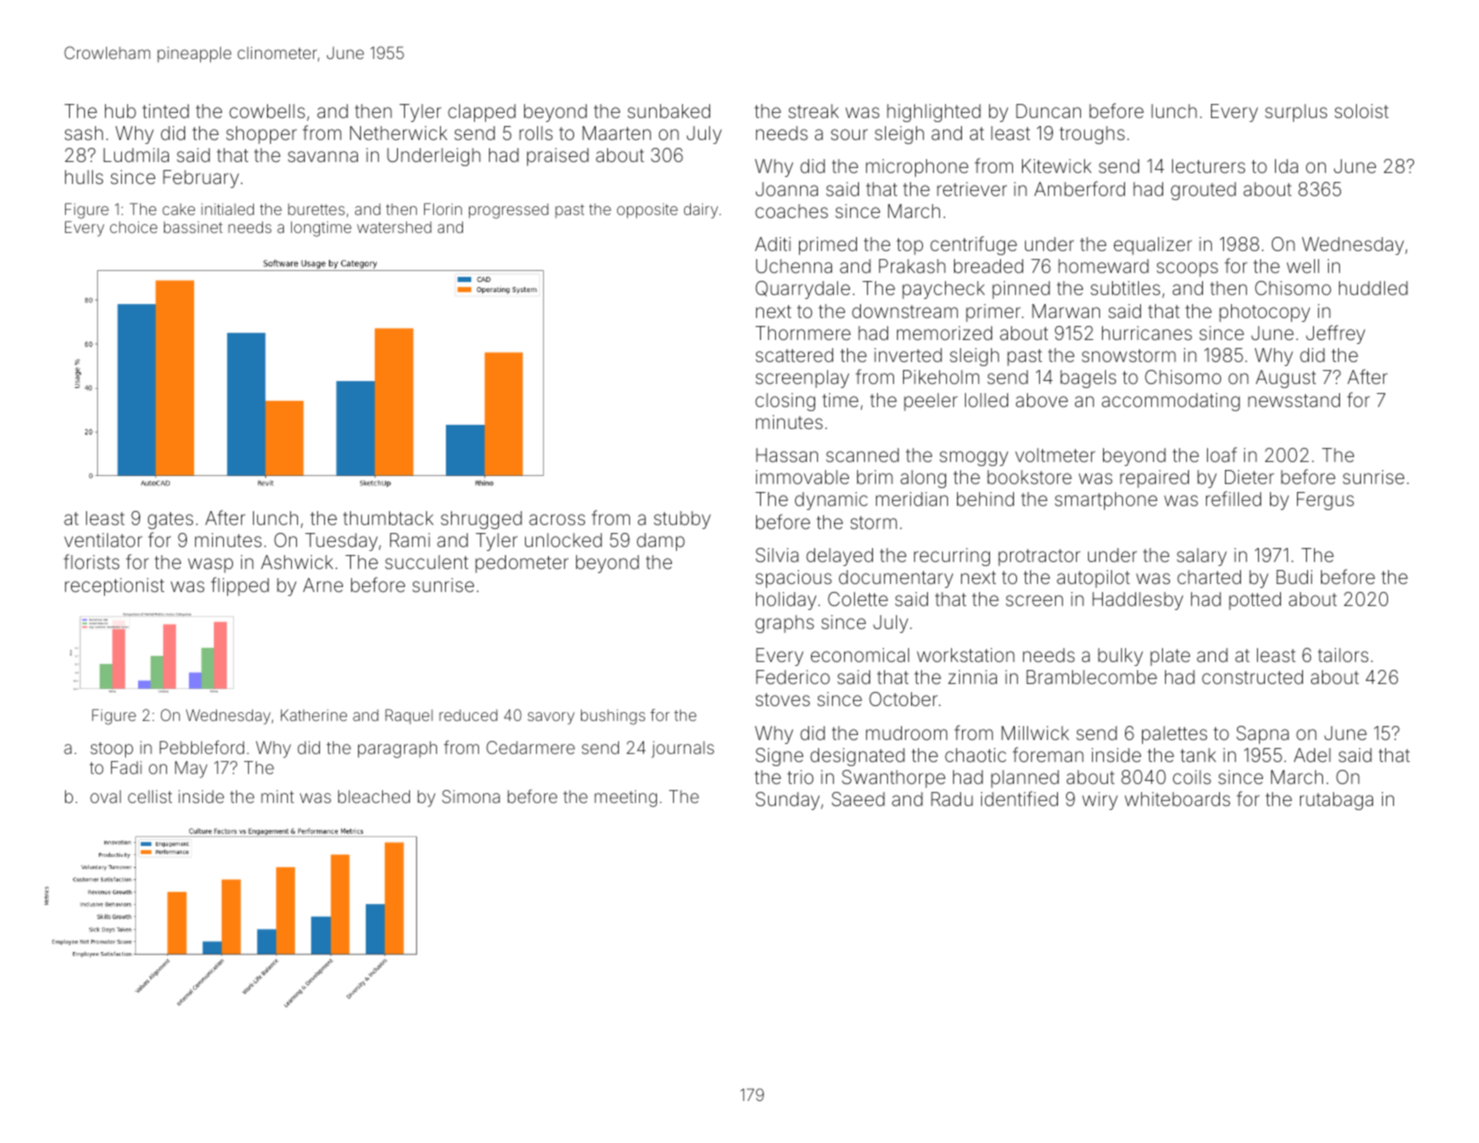 This image has width=1479, height=1143. I want to click on meeting, so click(626, 798).
